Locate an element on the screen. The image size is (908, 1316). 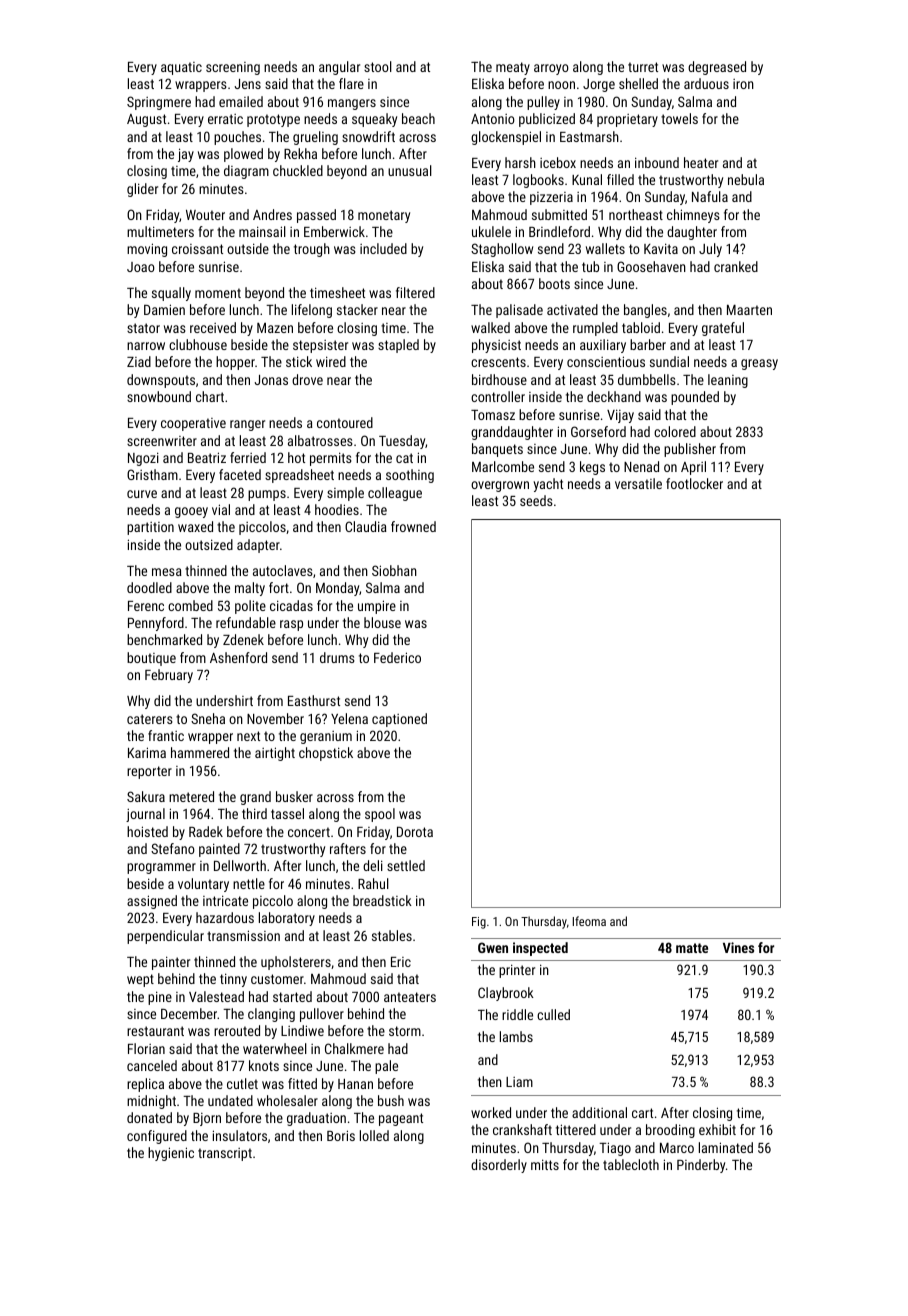
mesa is located at coordinates (167, 572).
